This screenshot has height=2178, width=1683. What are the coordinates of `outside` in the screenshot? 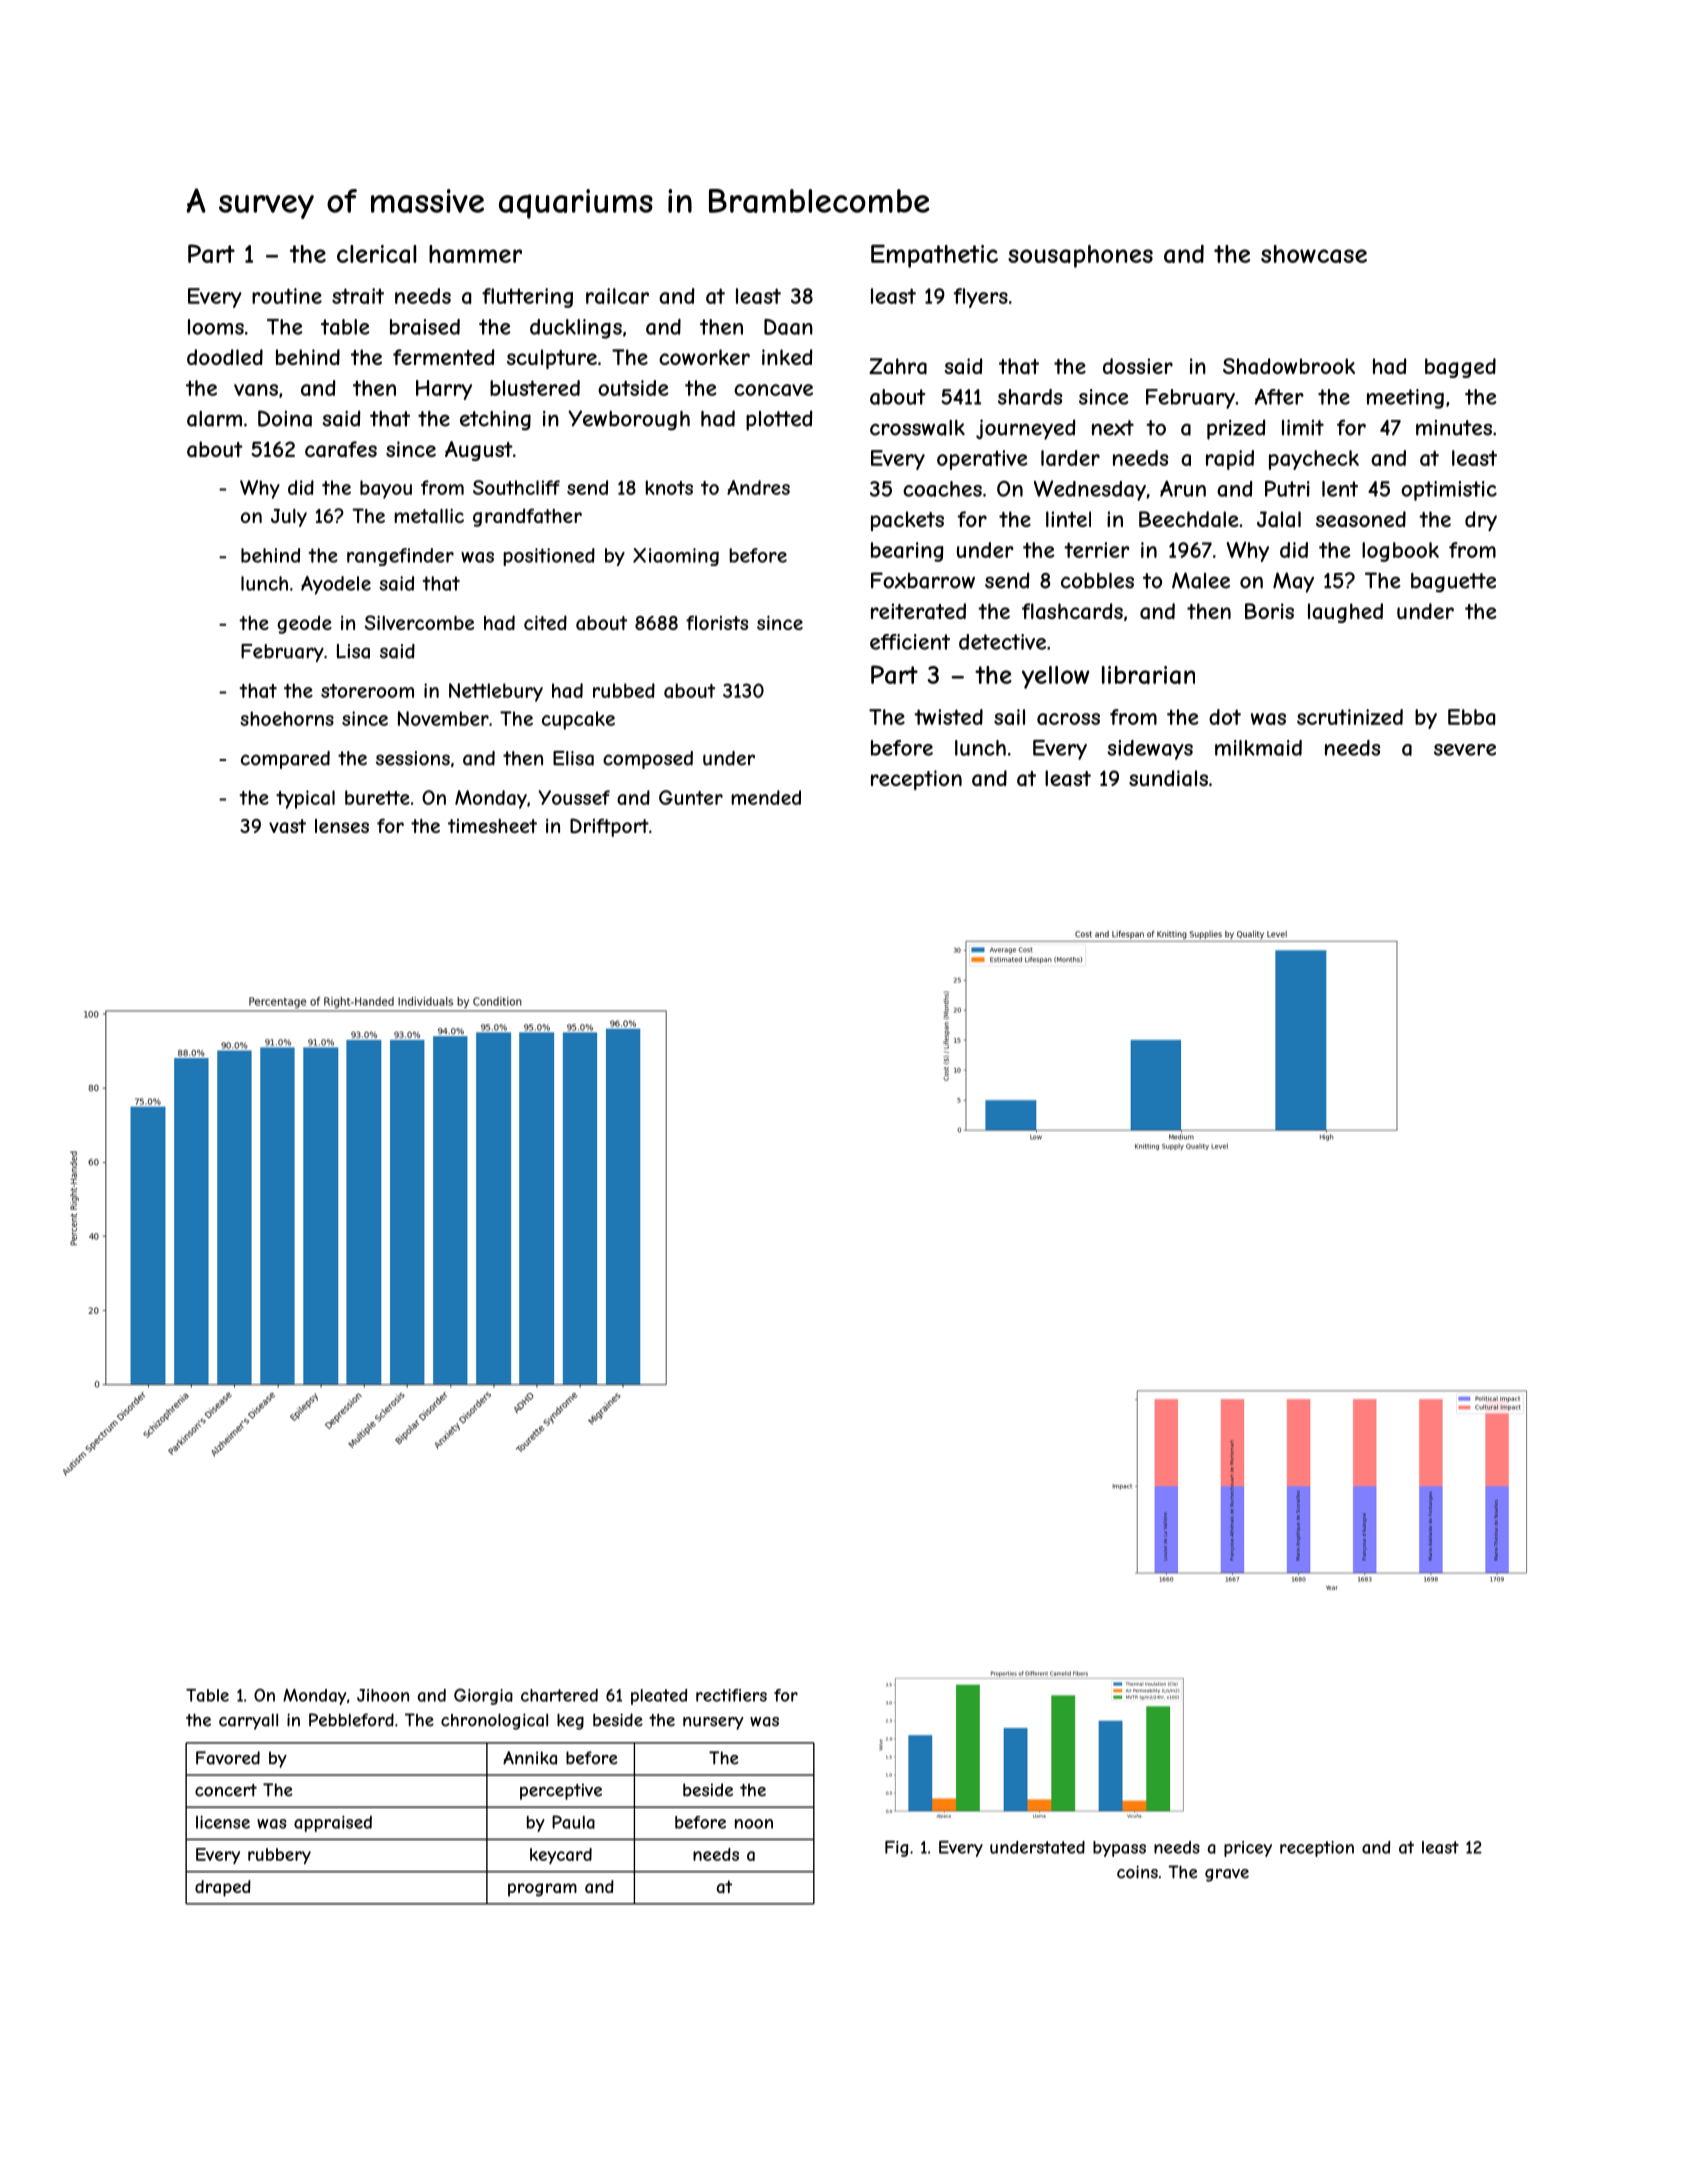 It's located at (633, 388).
